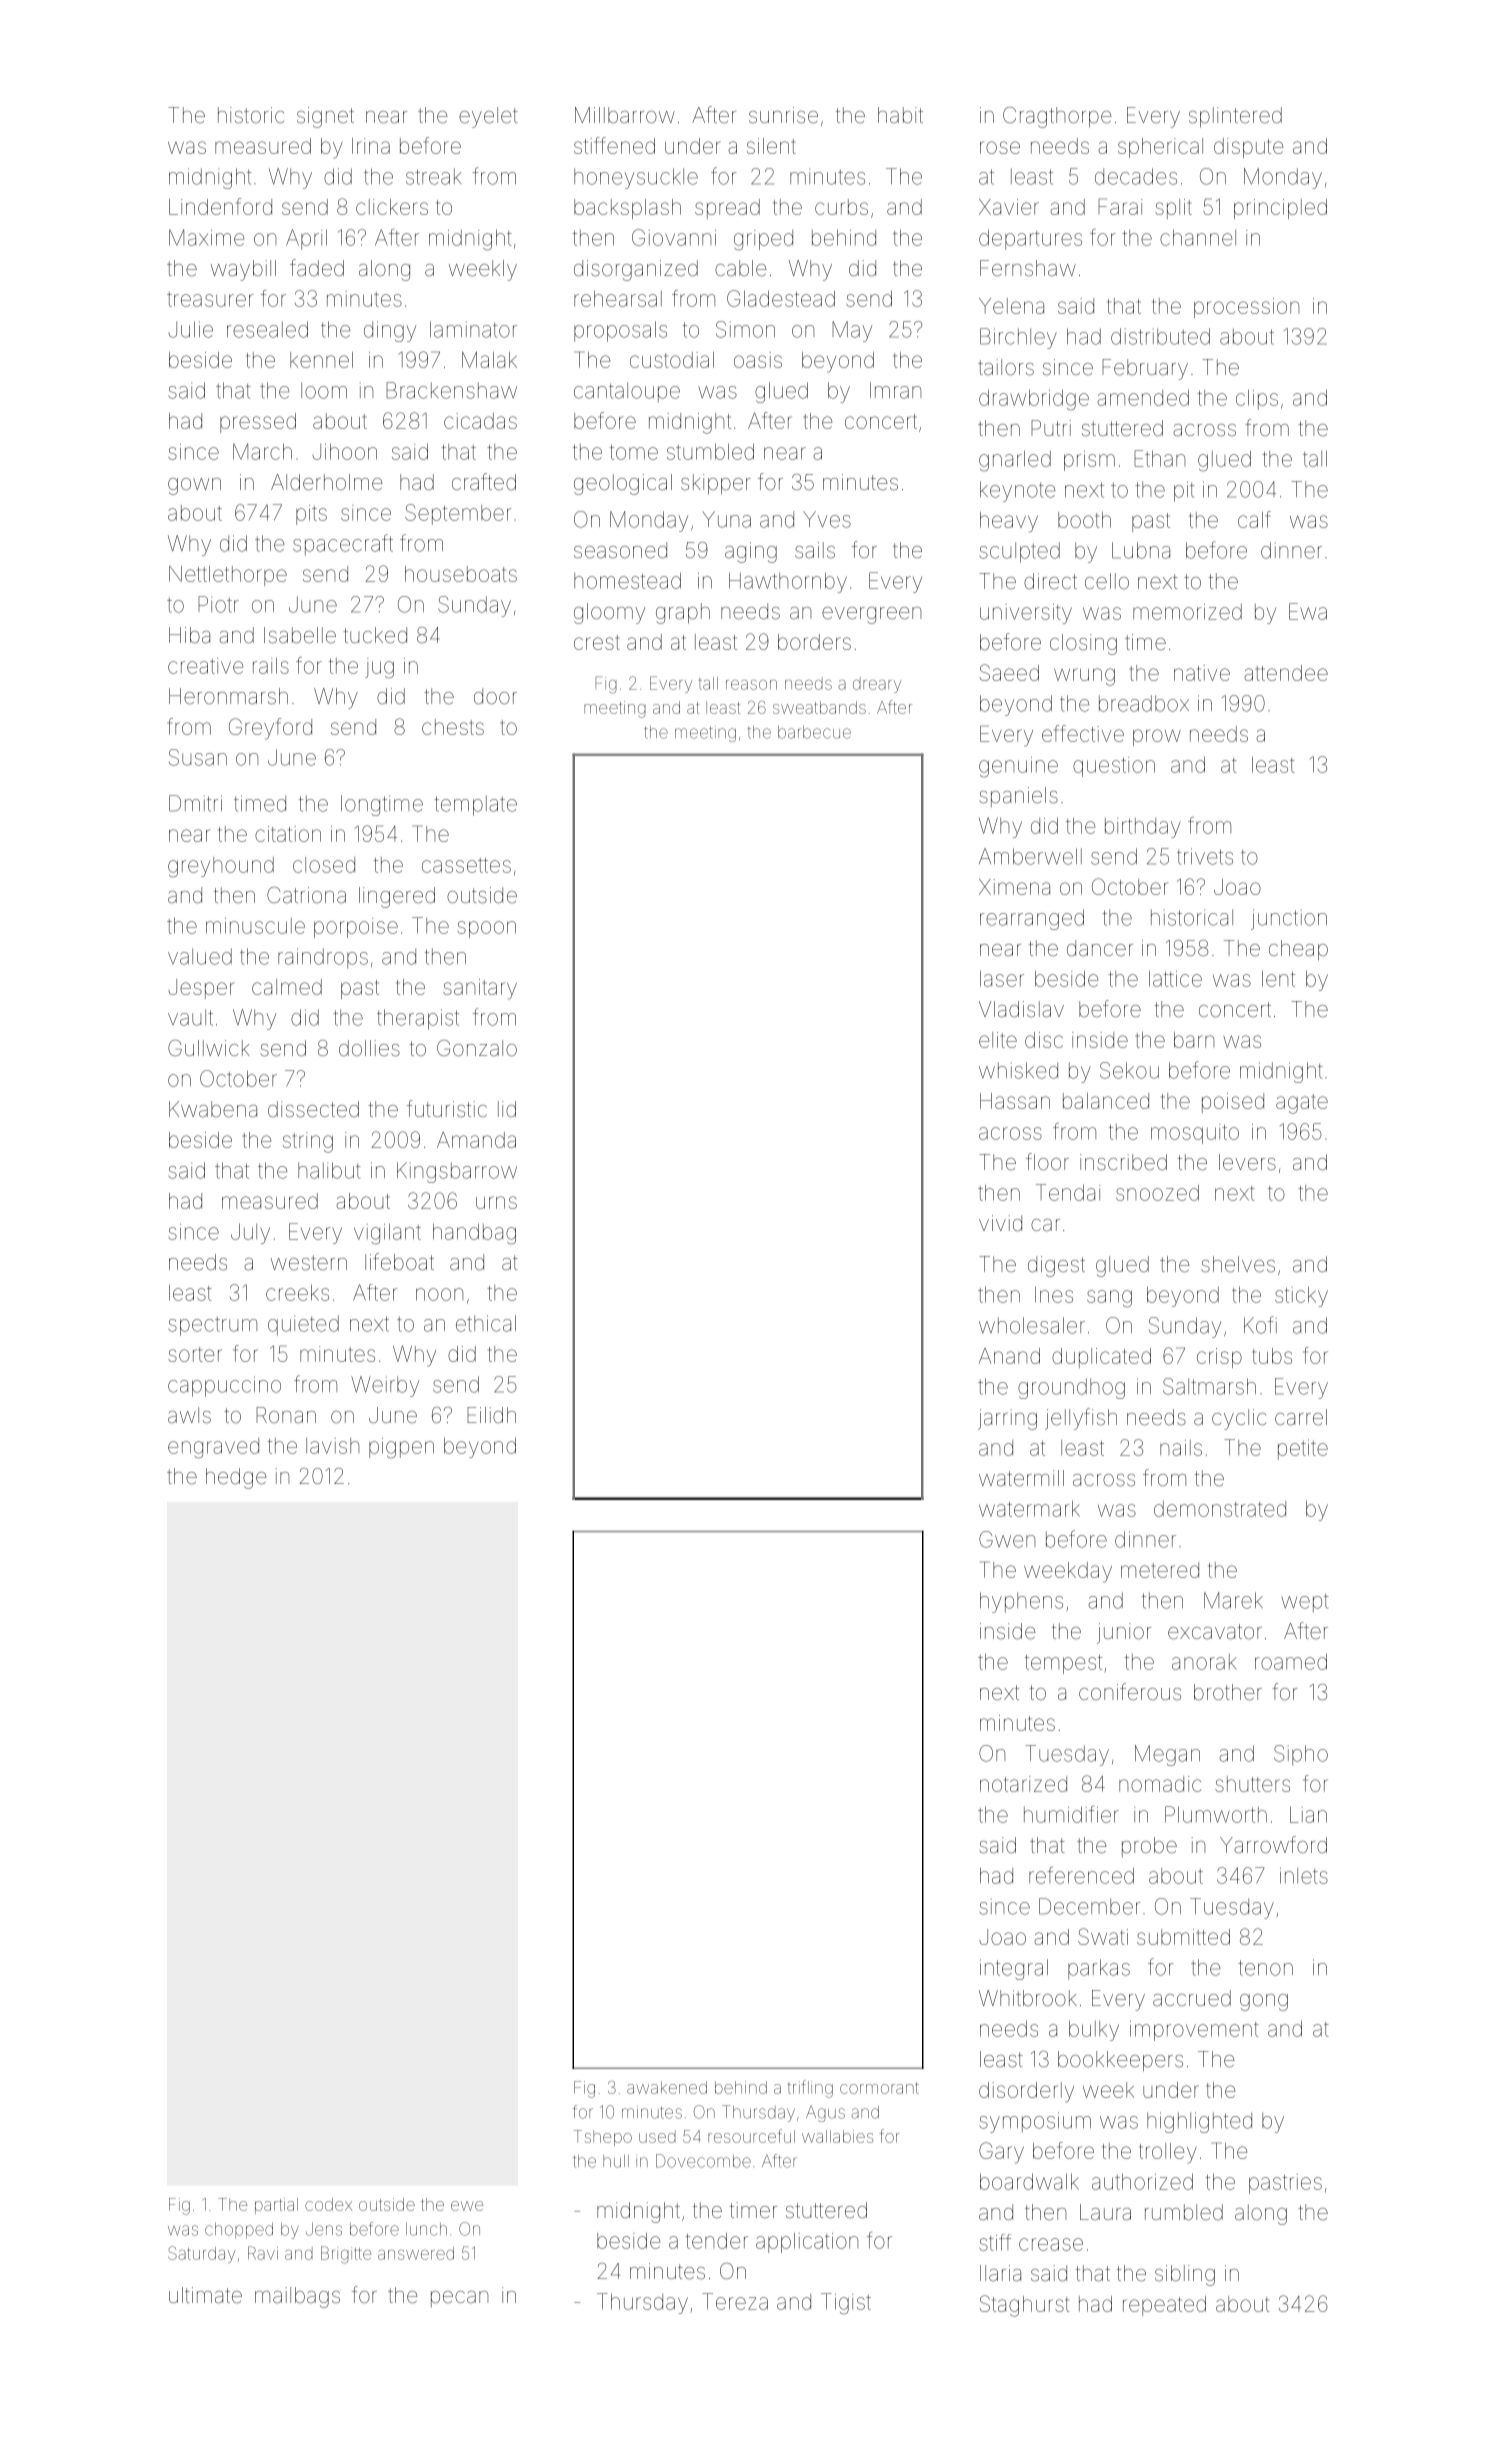  What do you see at coordinates (1083, 644) in the document?
I see `closing` at bounding box center [1083, 644].
